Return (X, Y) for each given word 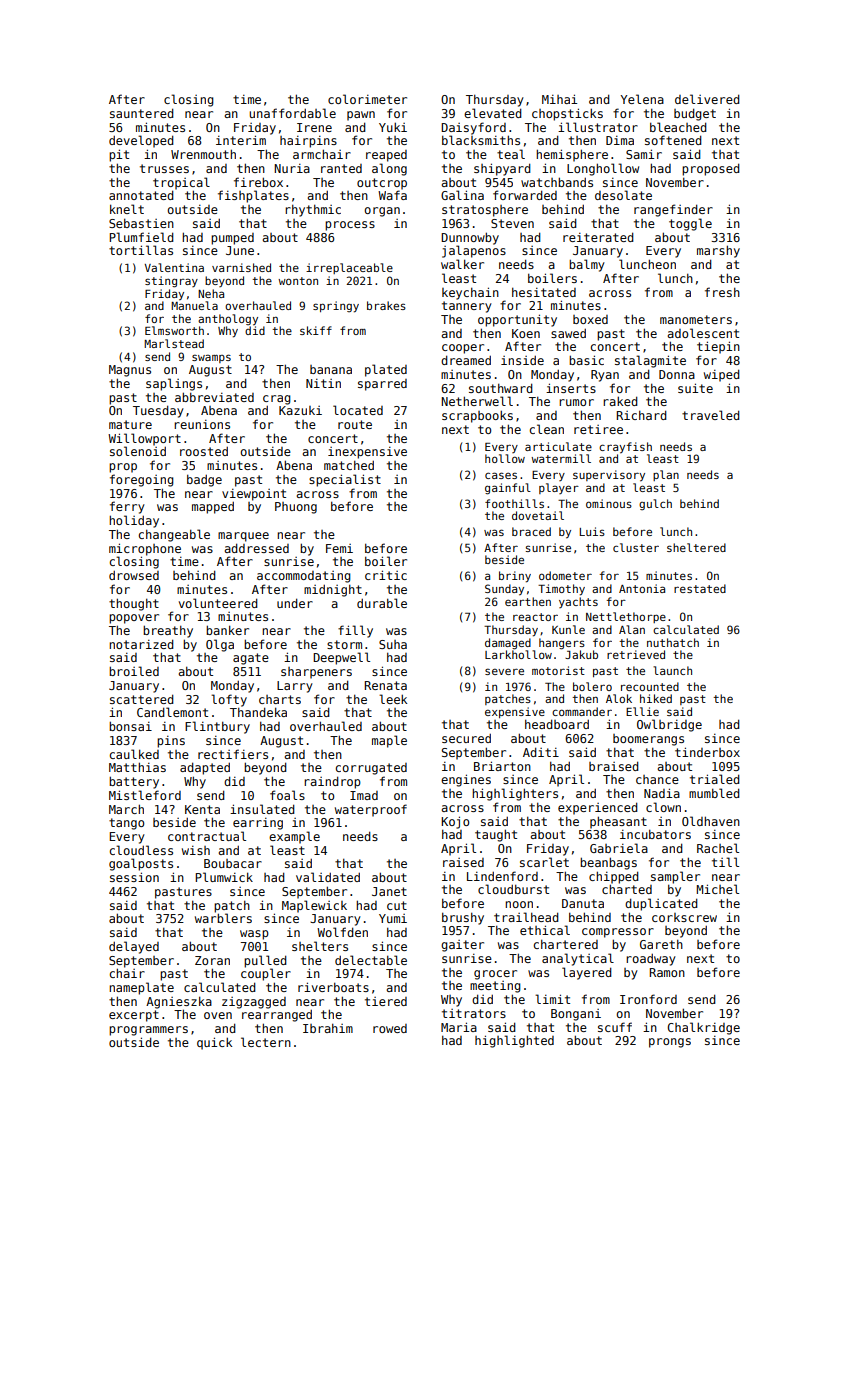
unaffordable (292, 113)
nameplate (141, 988)
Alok (619, 698)
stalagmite (650, 361)
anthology (228, 320)
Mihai (559, 99)
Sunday (504, 590)
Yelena (642, 99)
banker (227, 630)
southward (501, 388)
